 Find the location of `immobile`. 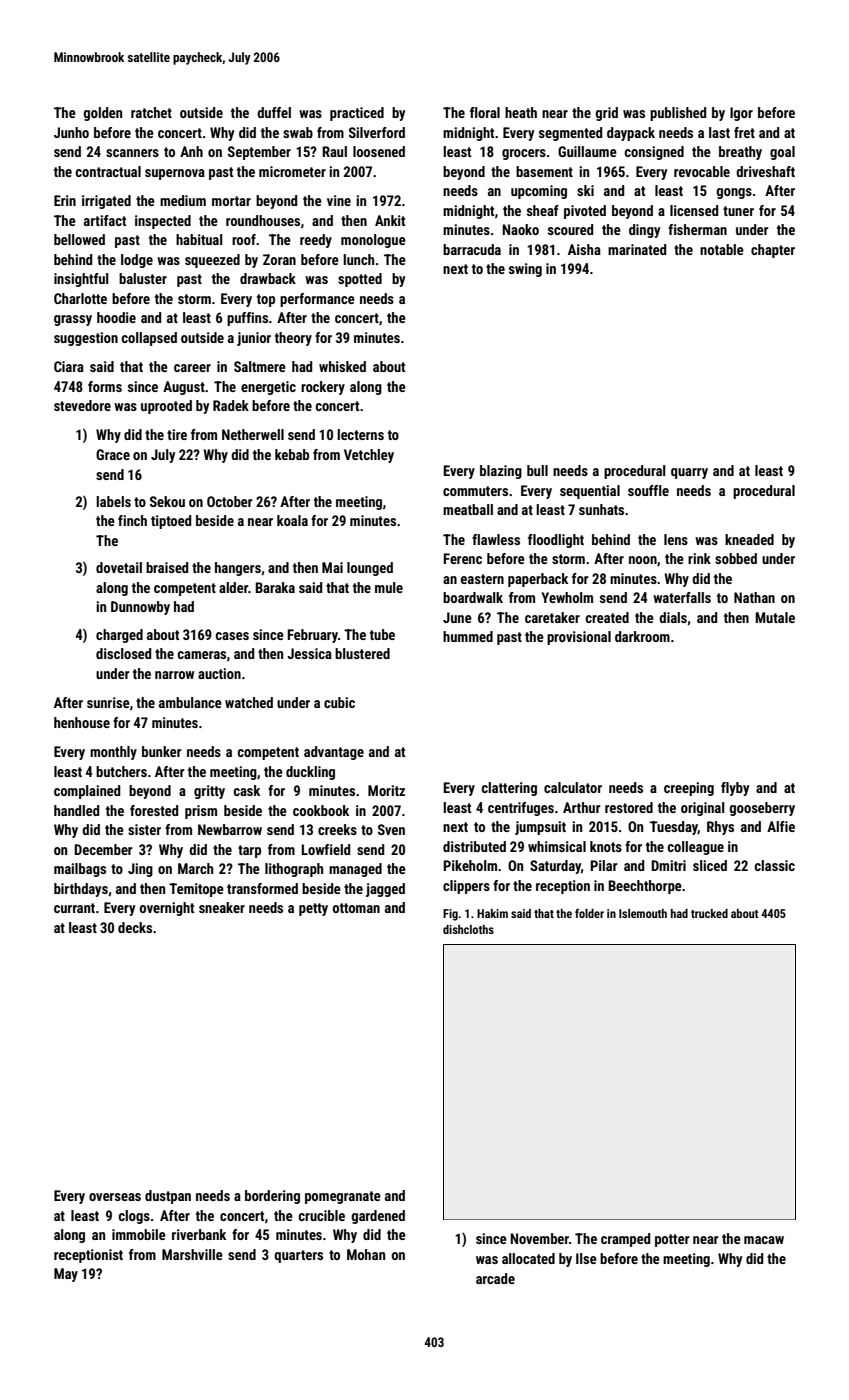

immobile is located at coordinates (139, 1234).
